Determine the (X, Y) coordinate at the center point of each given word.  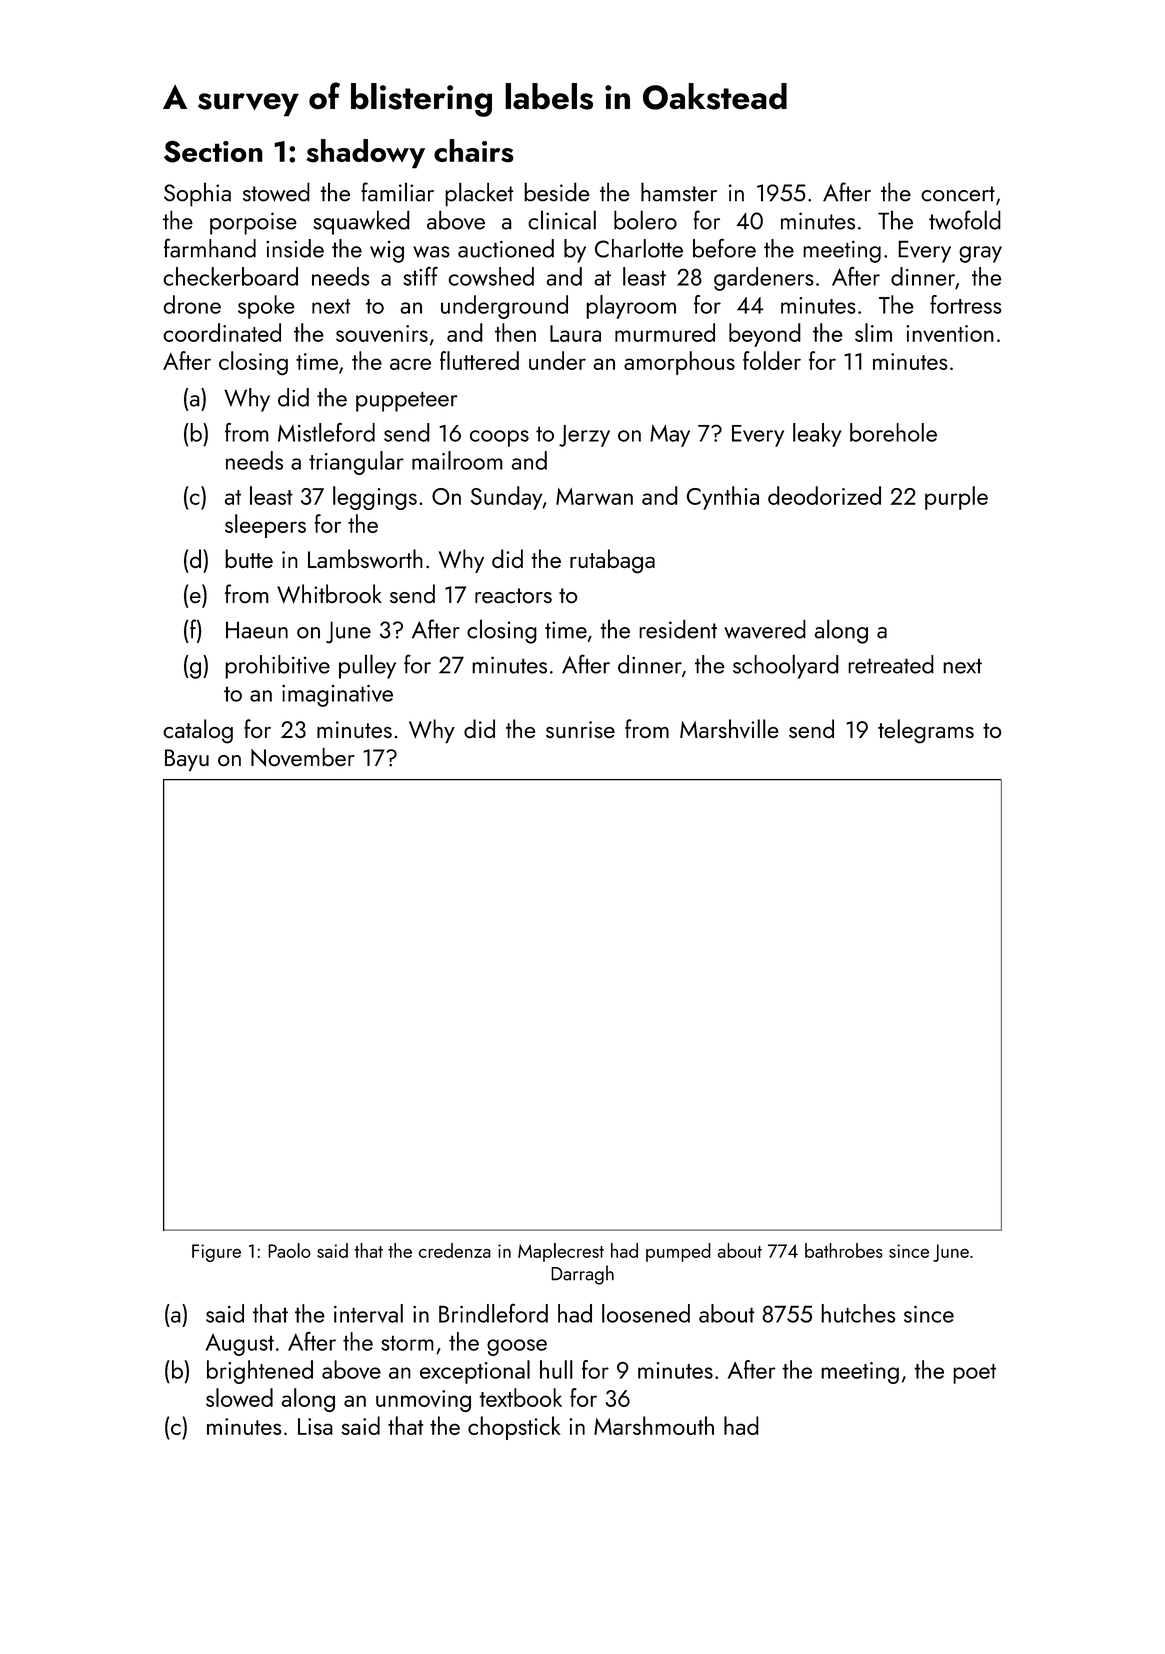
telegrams (926, 731)
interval (368, 1313)
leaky (817, 435)
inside (295, 248)
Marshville (729, 728)
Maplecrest (561, 1252)
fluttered (479, 360)
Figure (216, 1253)
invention (950, 333)
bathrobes (844, 1250)
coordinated (222, 332)
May (670, 436)
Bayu (187, 760)
